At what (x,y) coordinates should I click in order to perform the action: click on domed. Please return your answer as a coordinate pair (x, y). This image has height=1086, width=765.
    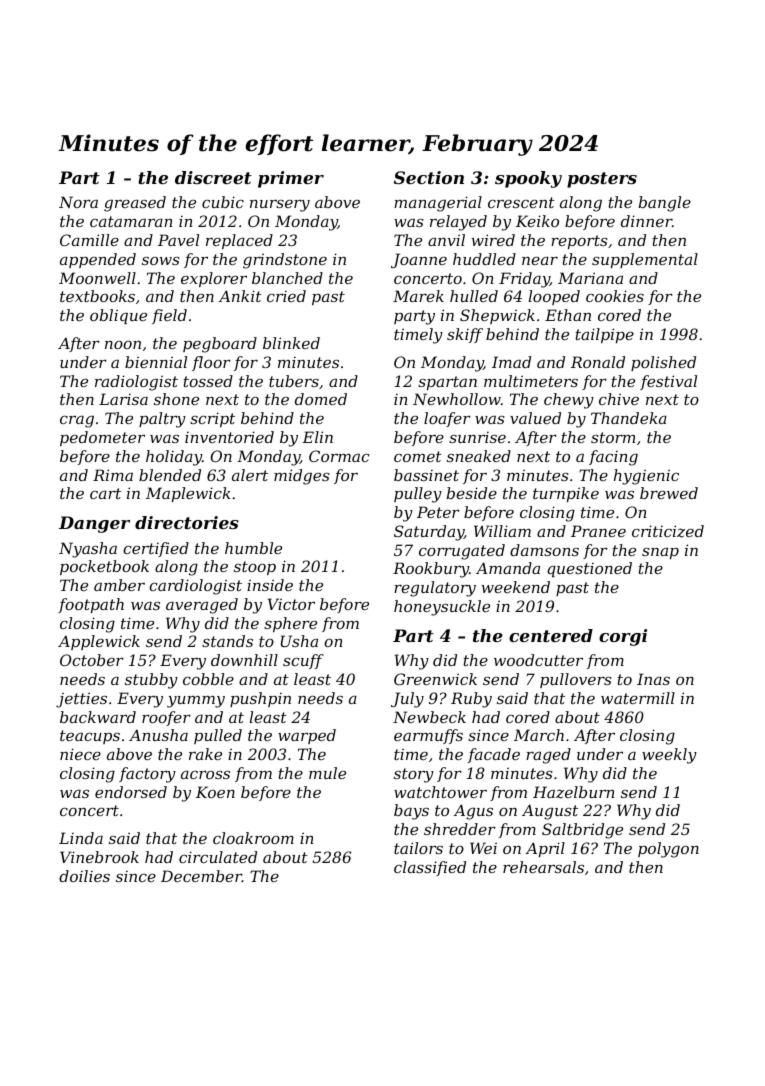
    Looking at the image, I should click on (321, 399).
